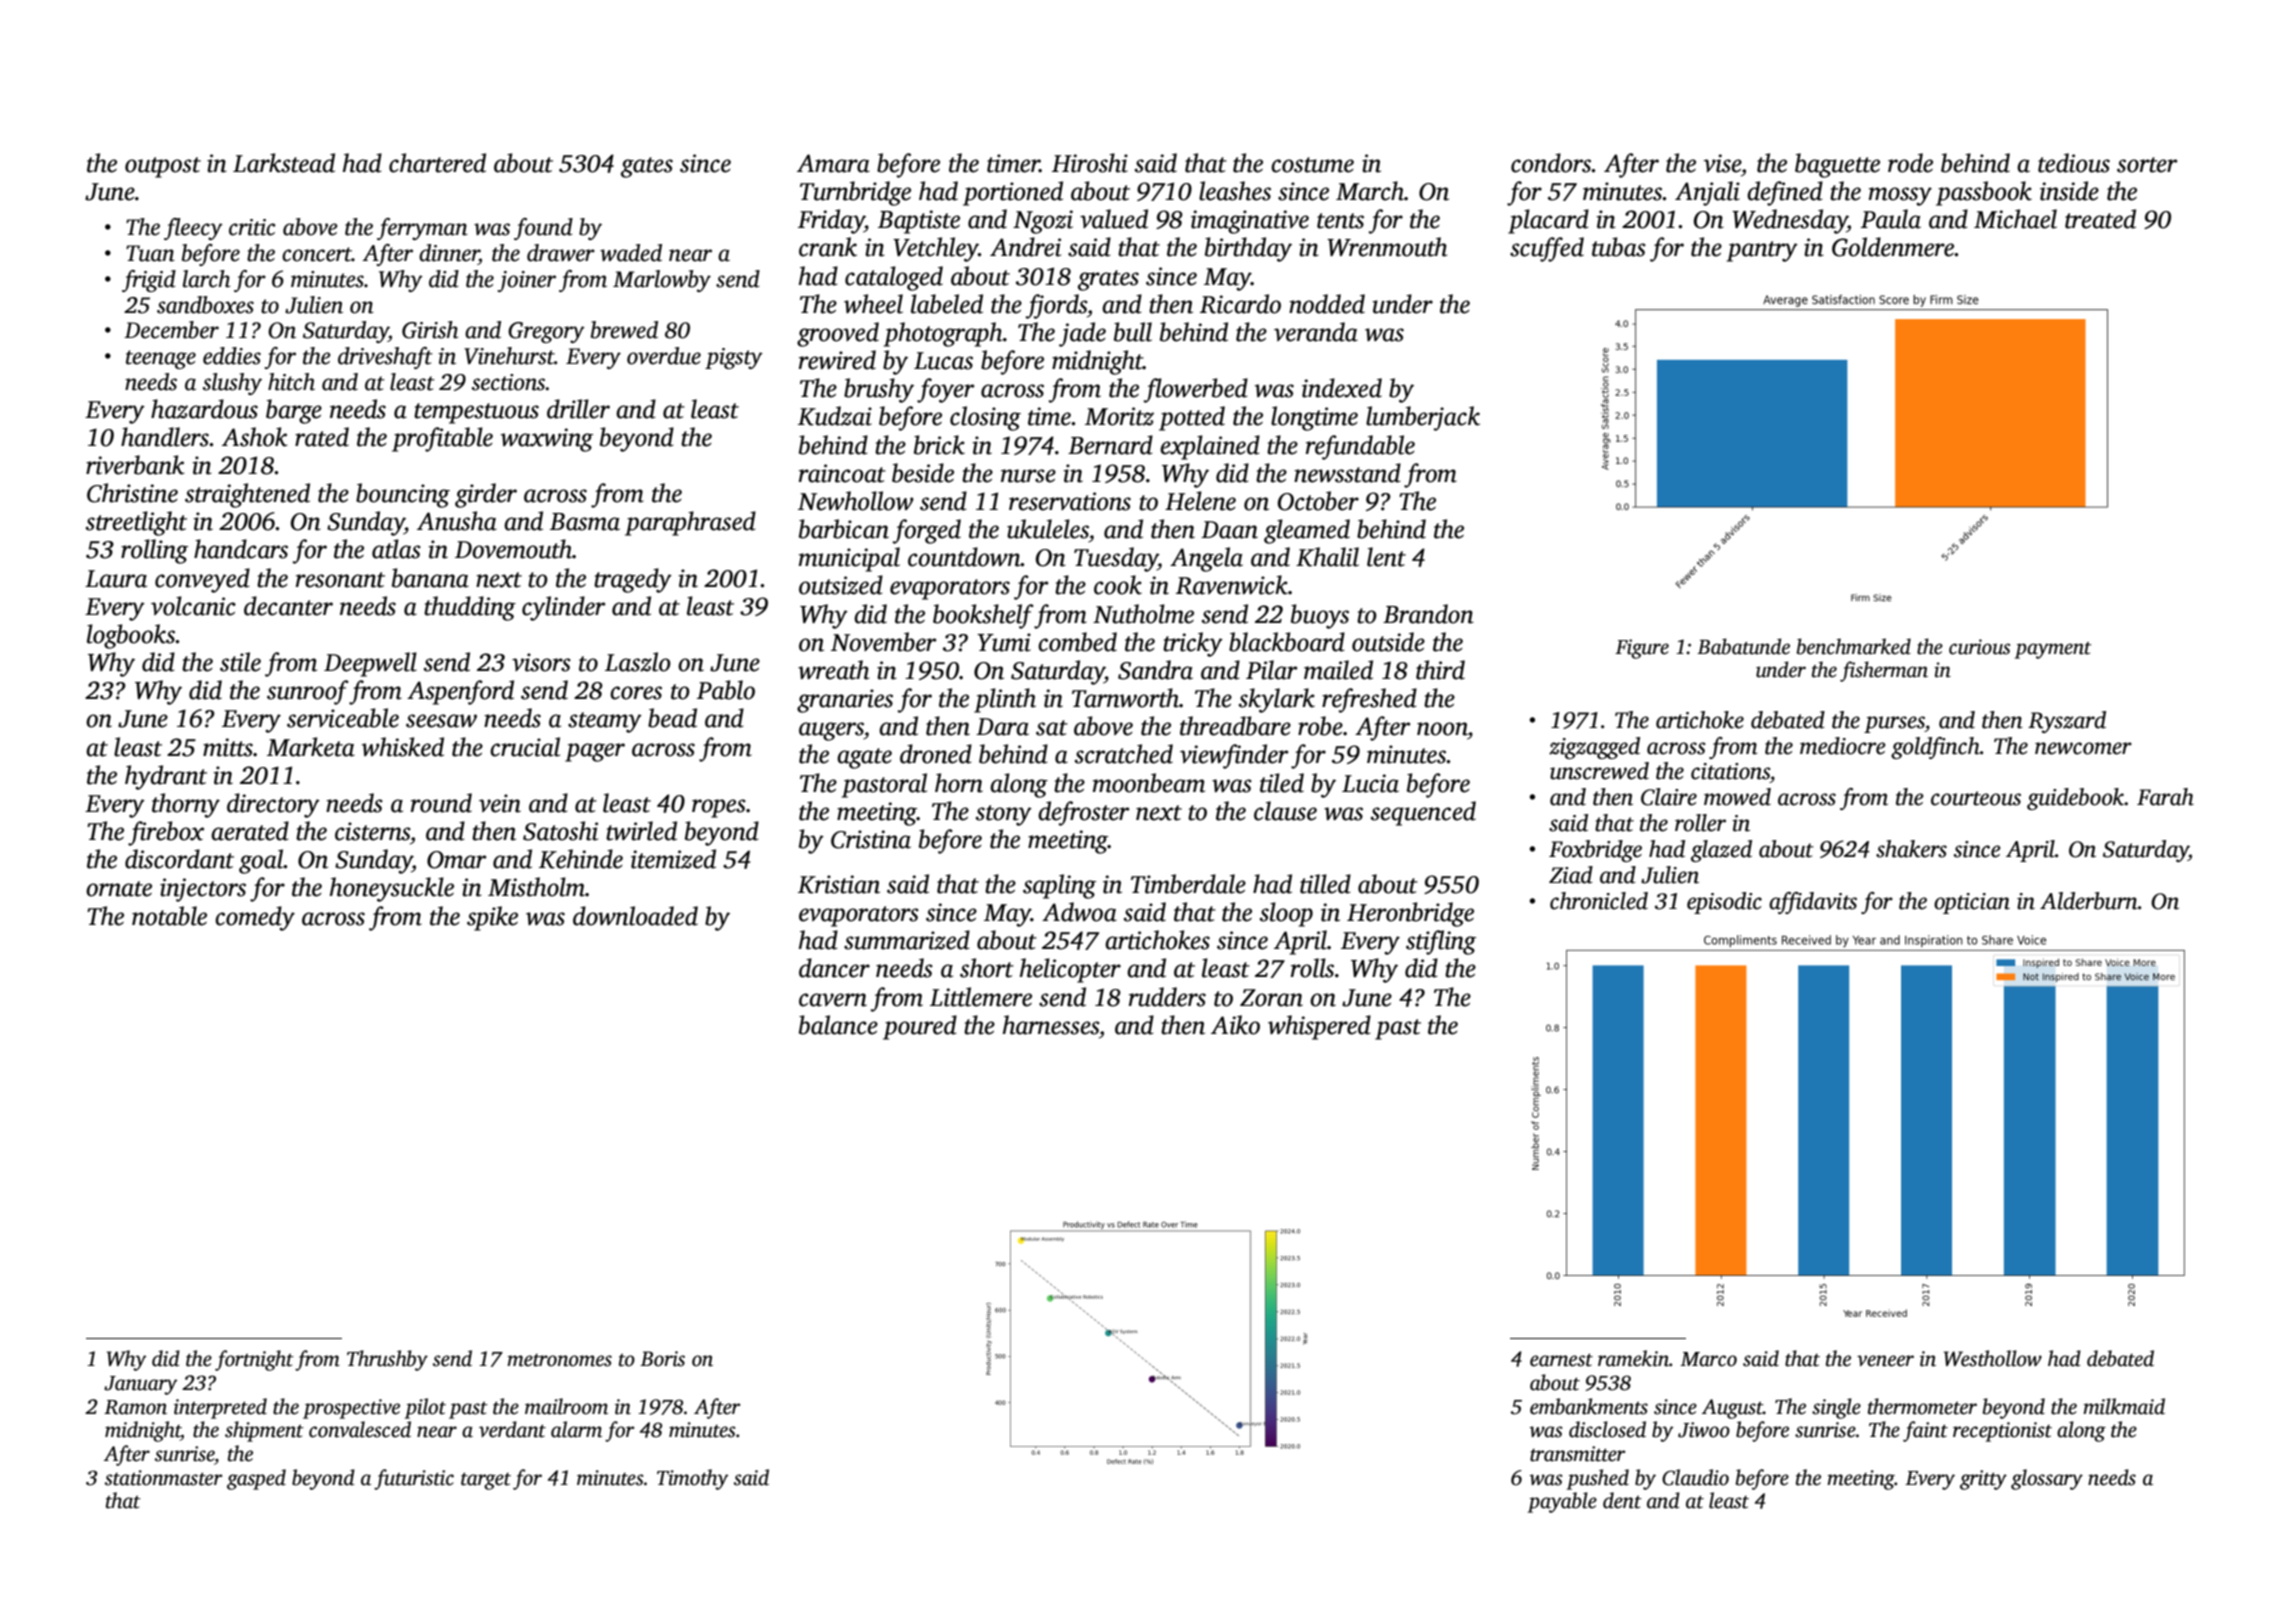 The image size is (2282, 1614). Describe the element at coordinates (193, 229) in the screenshot. I see `fleecy` at that location.
